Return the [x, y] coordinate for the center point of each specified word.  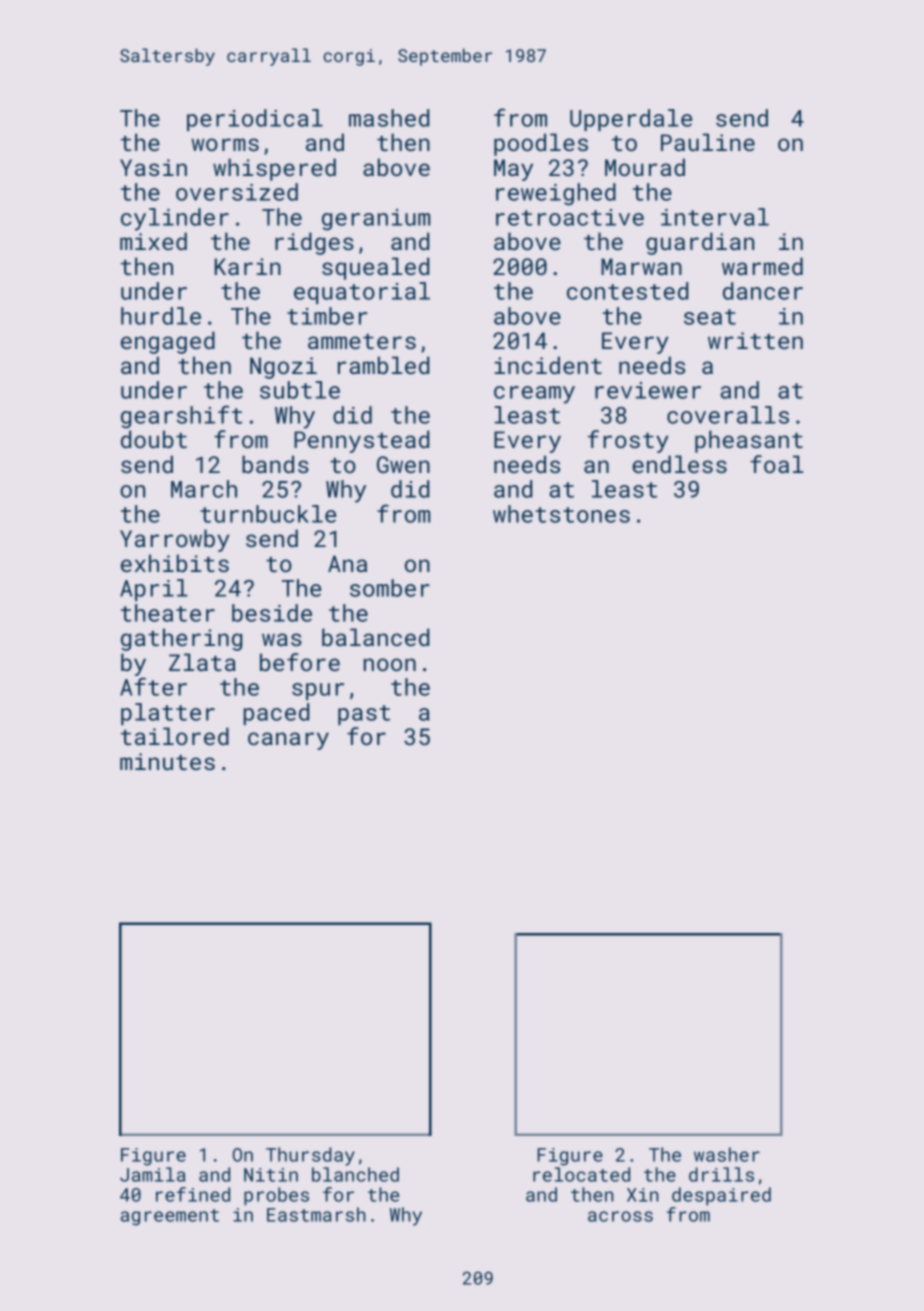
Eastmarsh [316, 1214]
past [364, 715]
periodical [255, 120]
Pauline [708, 142]
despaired [721, 1196]
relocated [581, 1174]
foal [776, 464]
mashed [389, 118]
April [154, 590]
